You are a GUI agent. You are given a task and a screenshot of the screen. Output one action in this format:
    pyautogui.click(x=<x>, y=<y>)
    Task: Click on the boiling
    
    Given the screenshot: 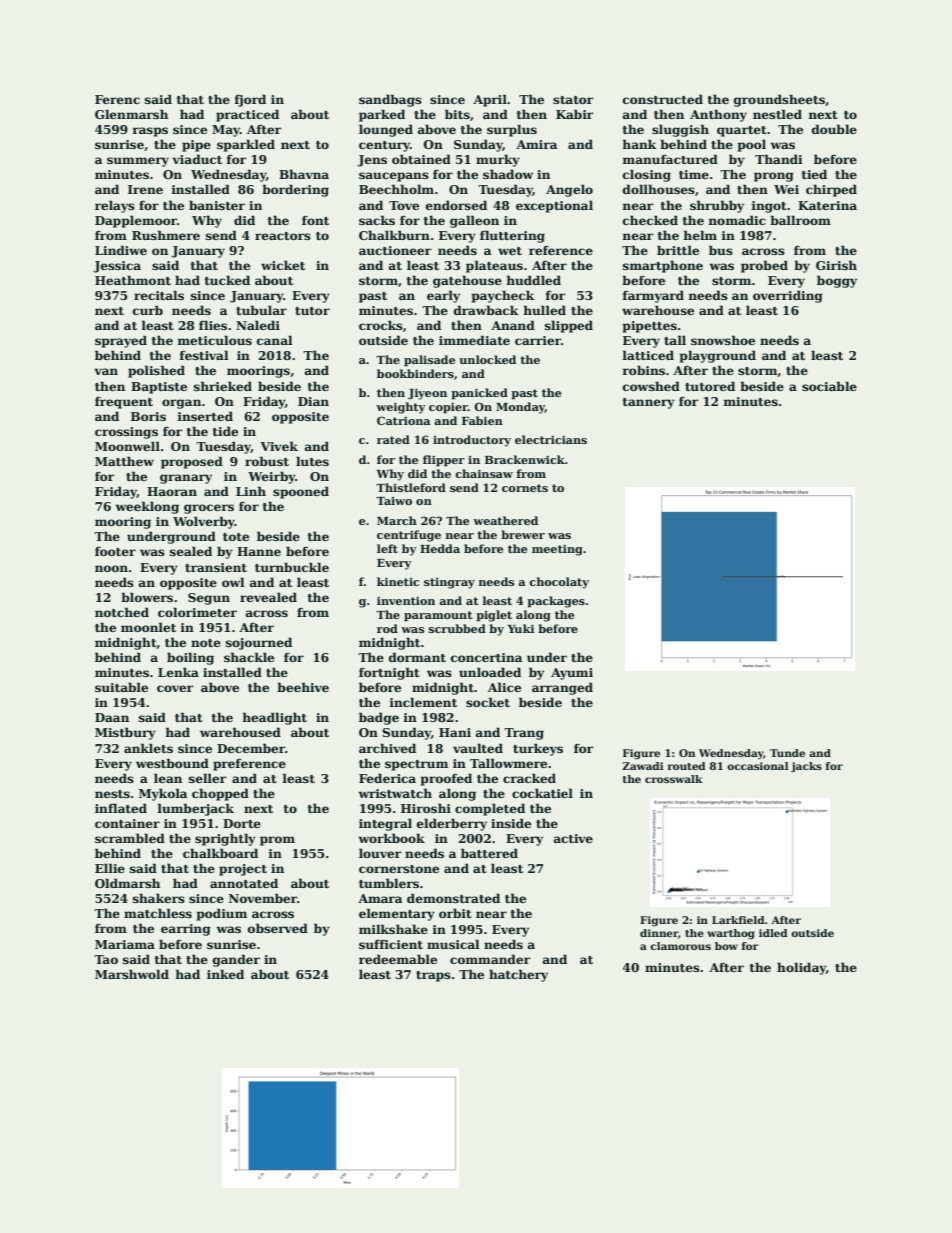 What is the action you would take?
    pyautogui.click(x=190, y=658)
